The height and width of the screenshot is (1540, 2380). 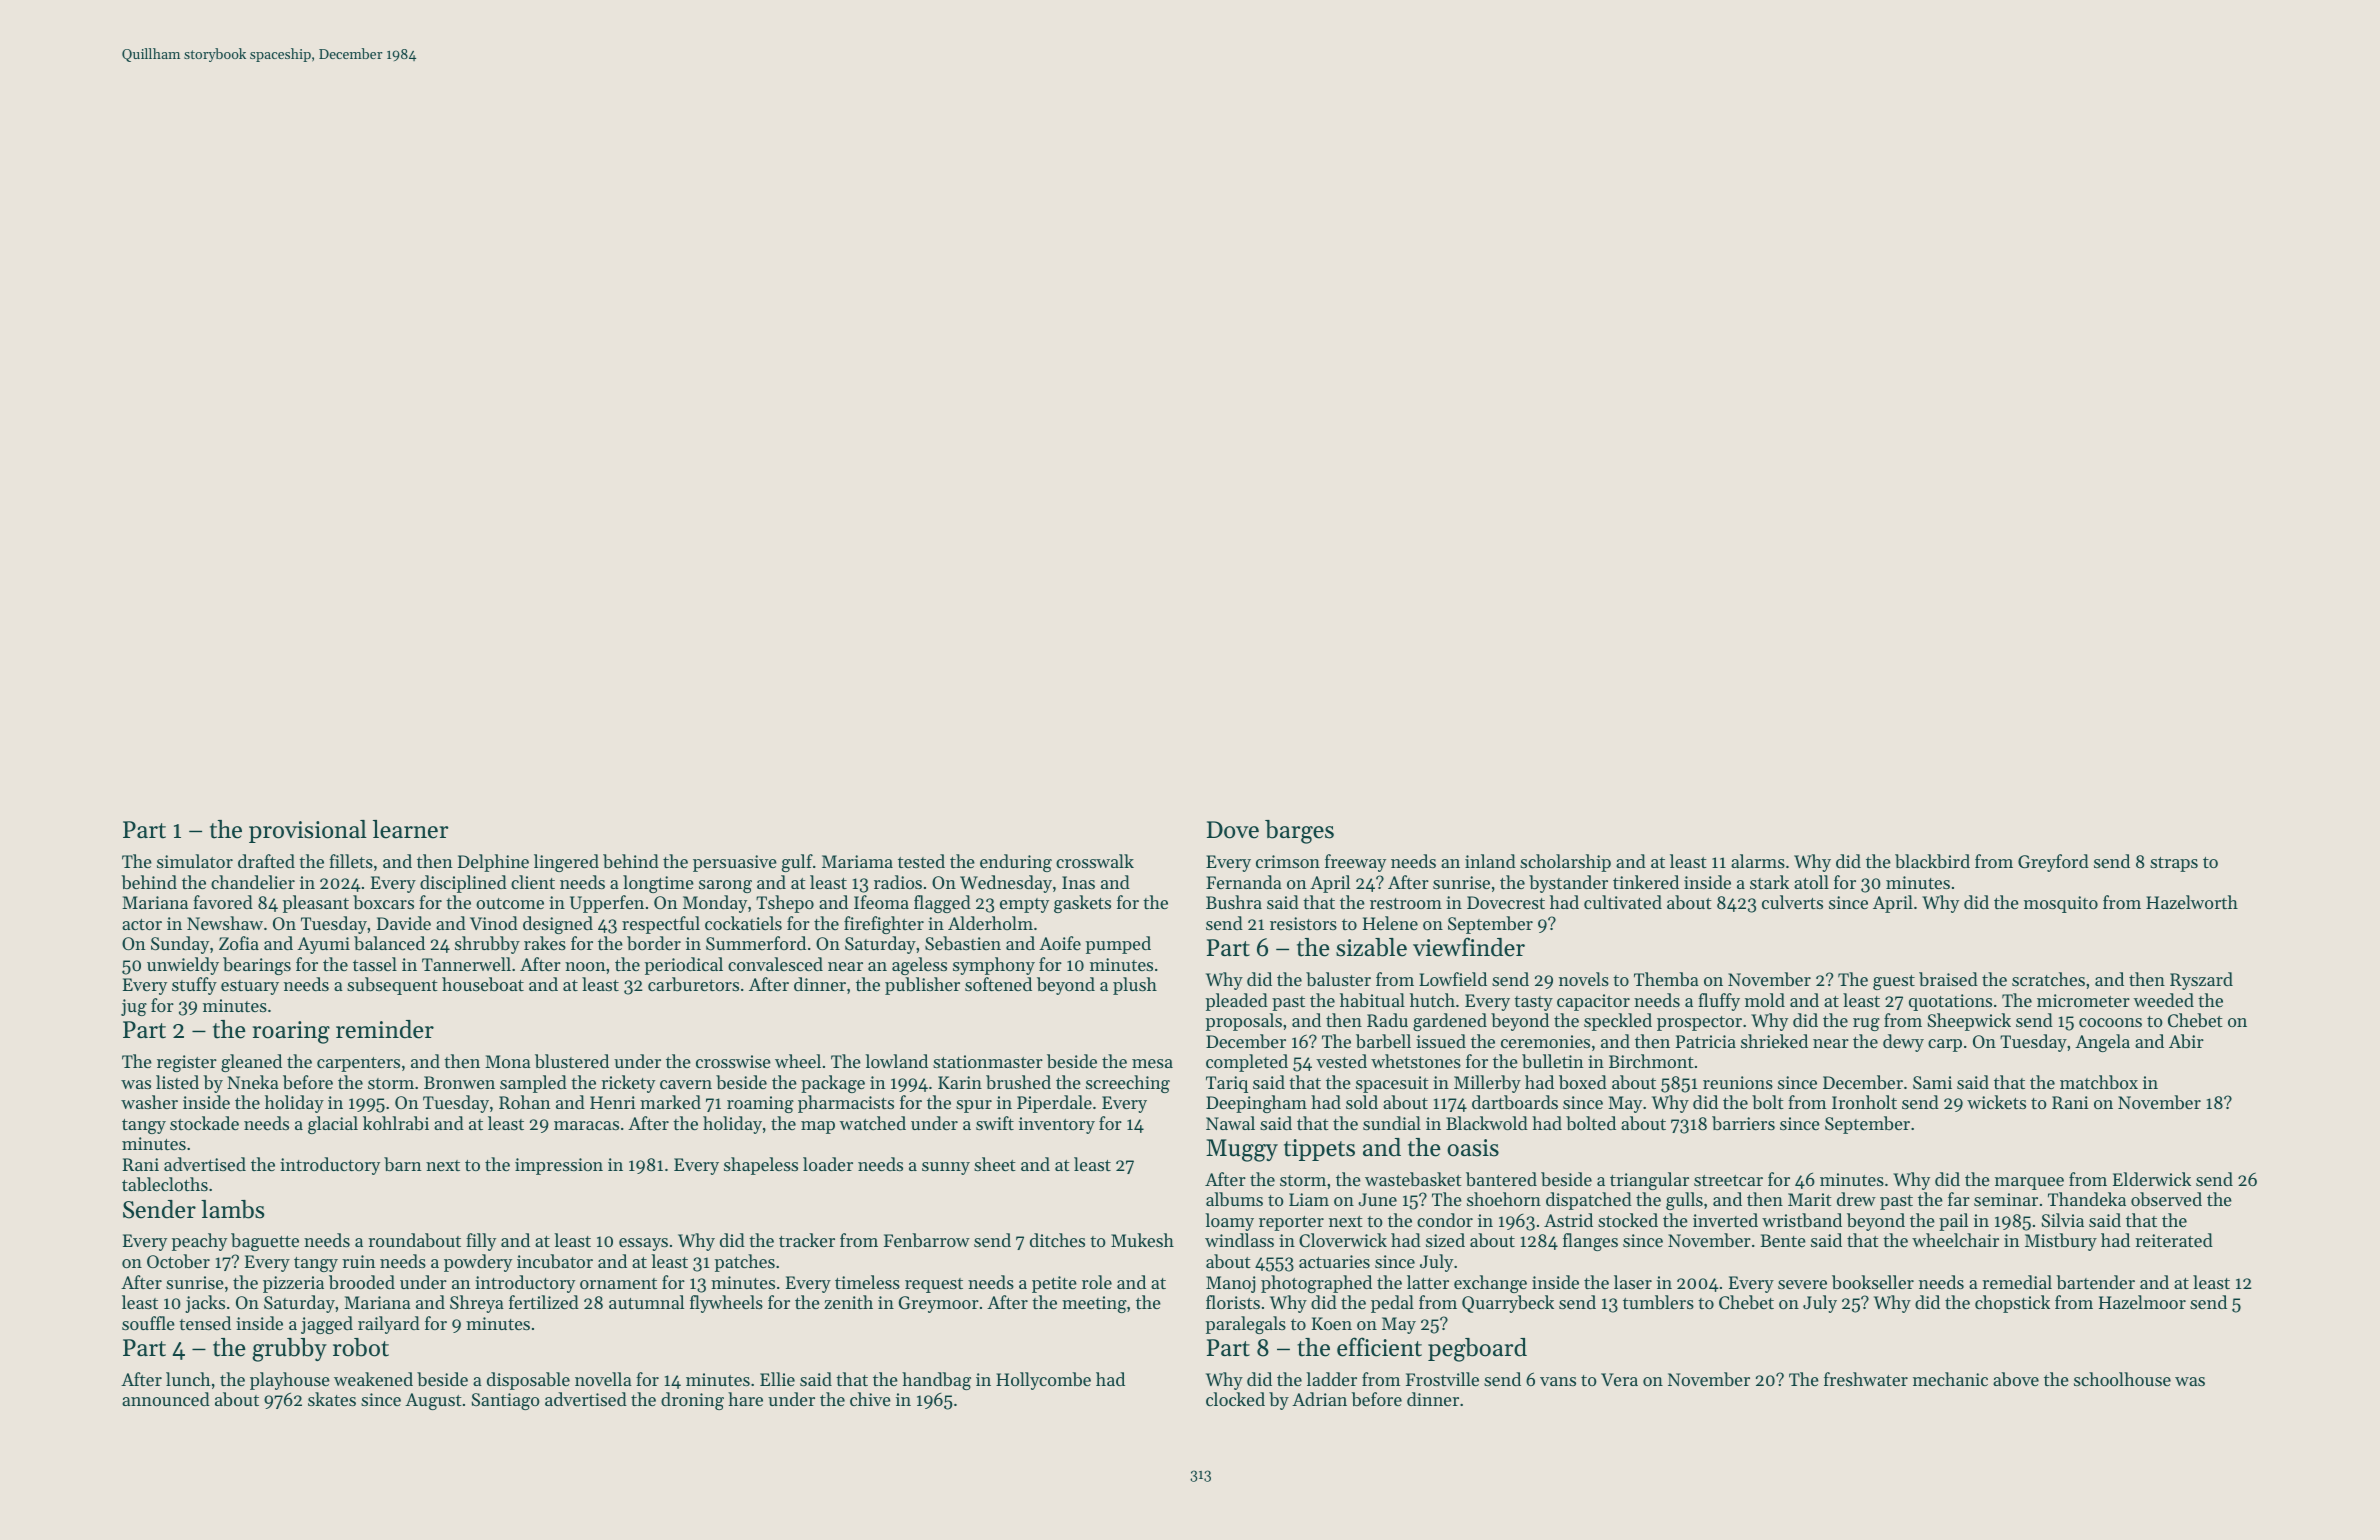 I want to click on Rohan, so click(x=524, y=1102).
